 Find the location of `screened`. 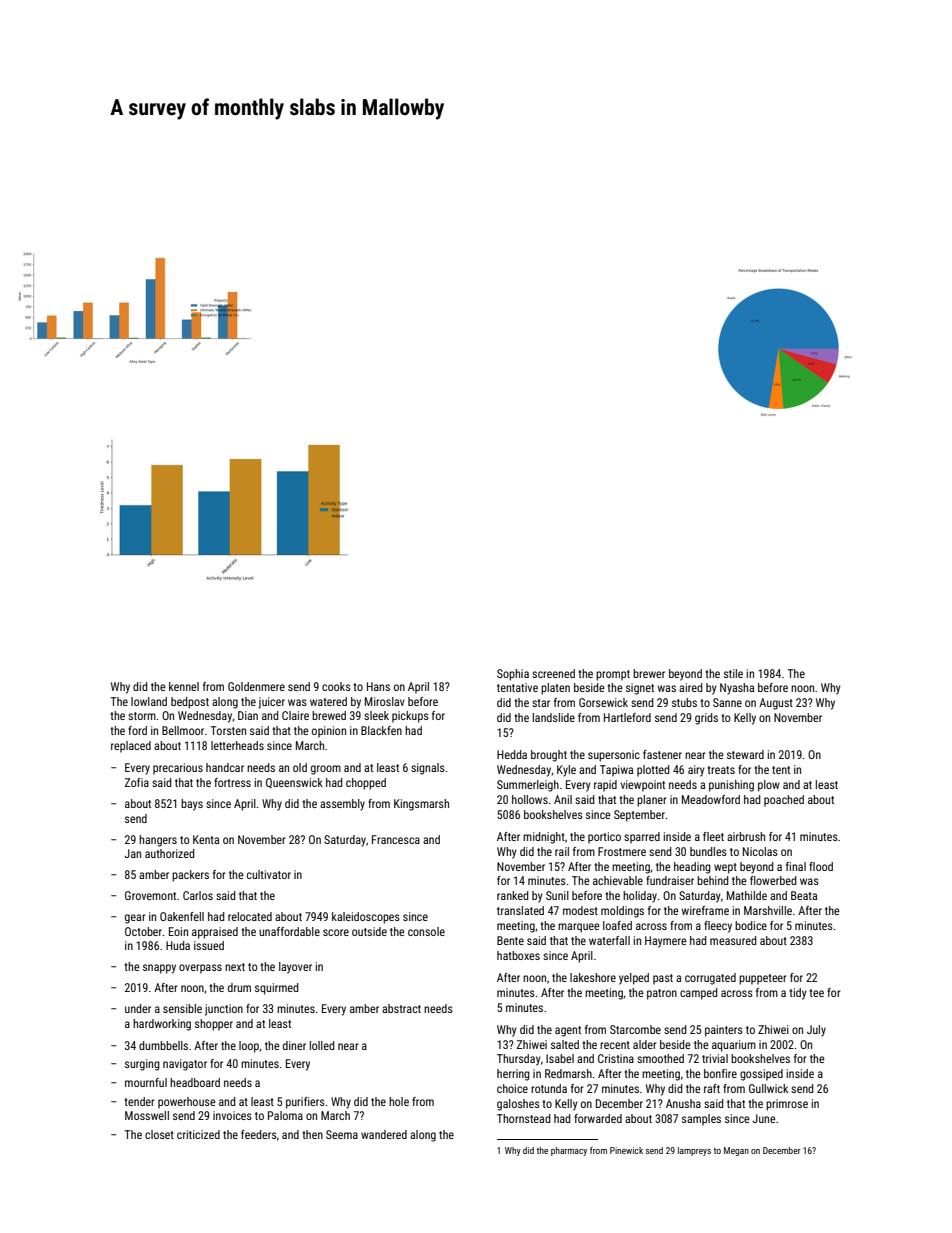

screened is located at coordinates (553, 673).
